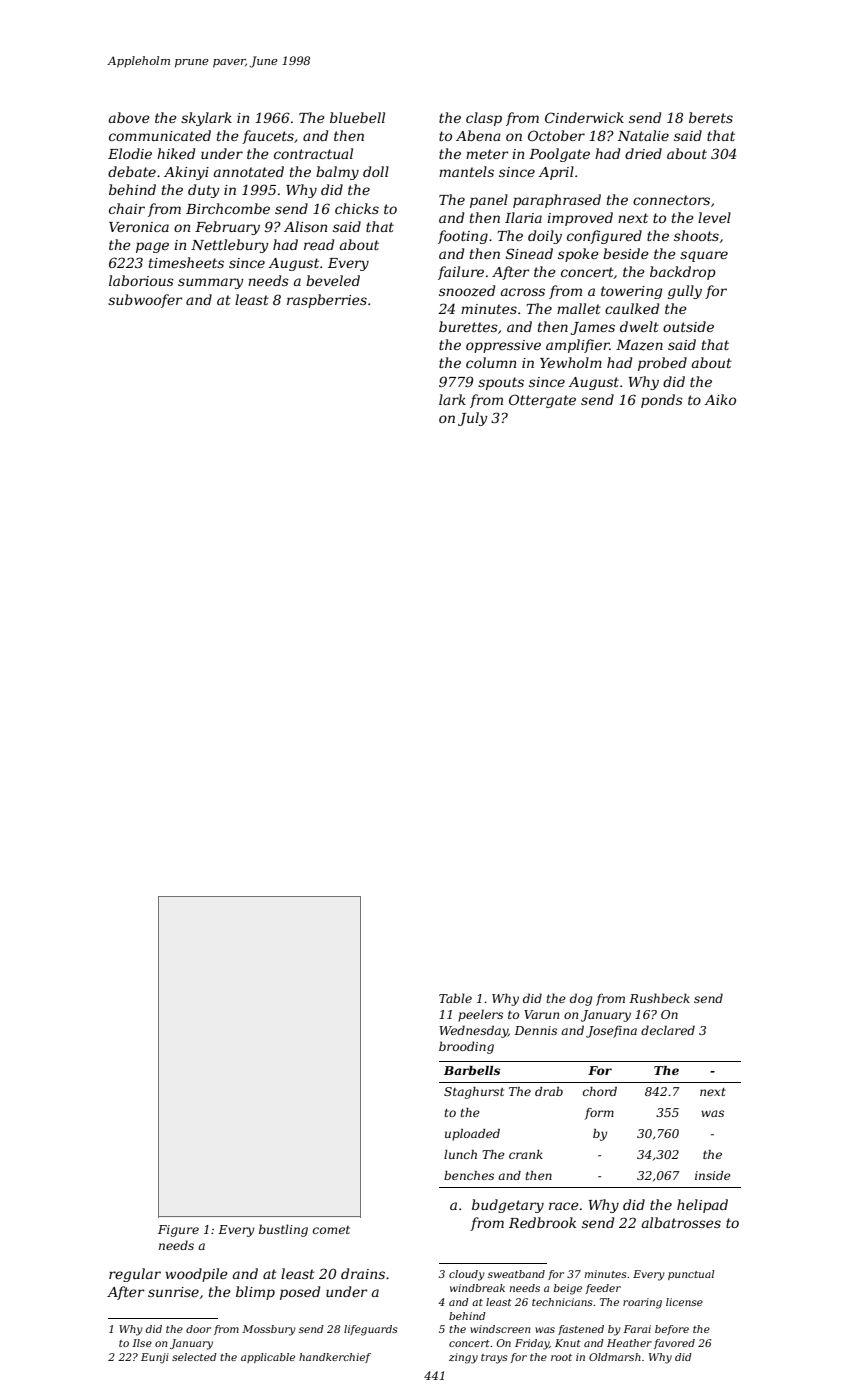 This screenshot has width=849, height=1400. I want to click on Knut, so click(568, 1343).
